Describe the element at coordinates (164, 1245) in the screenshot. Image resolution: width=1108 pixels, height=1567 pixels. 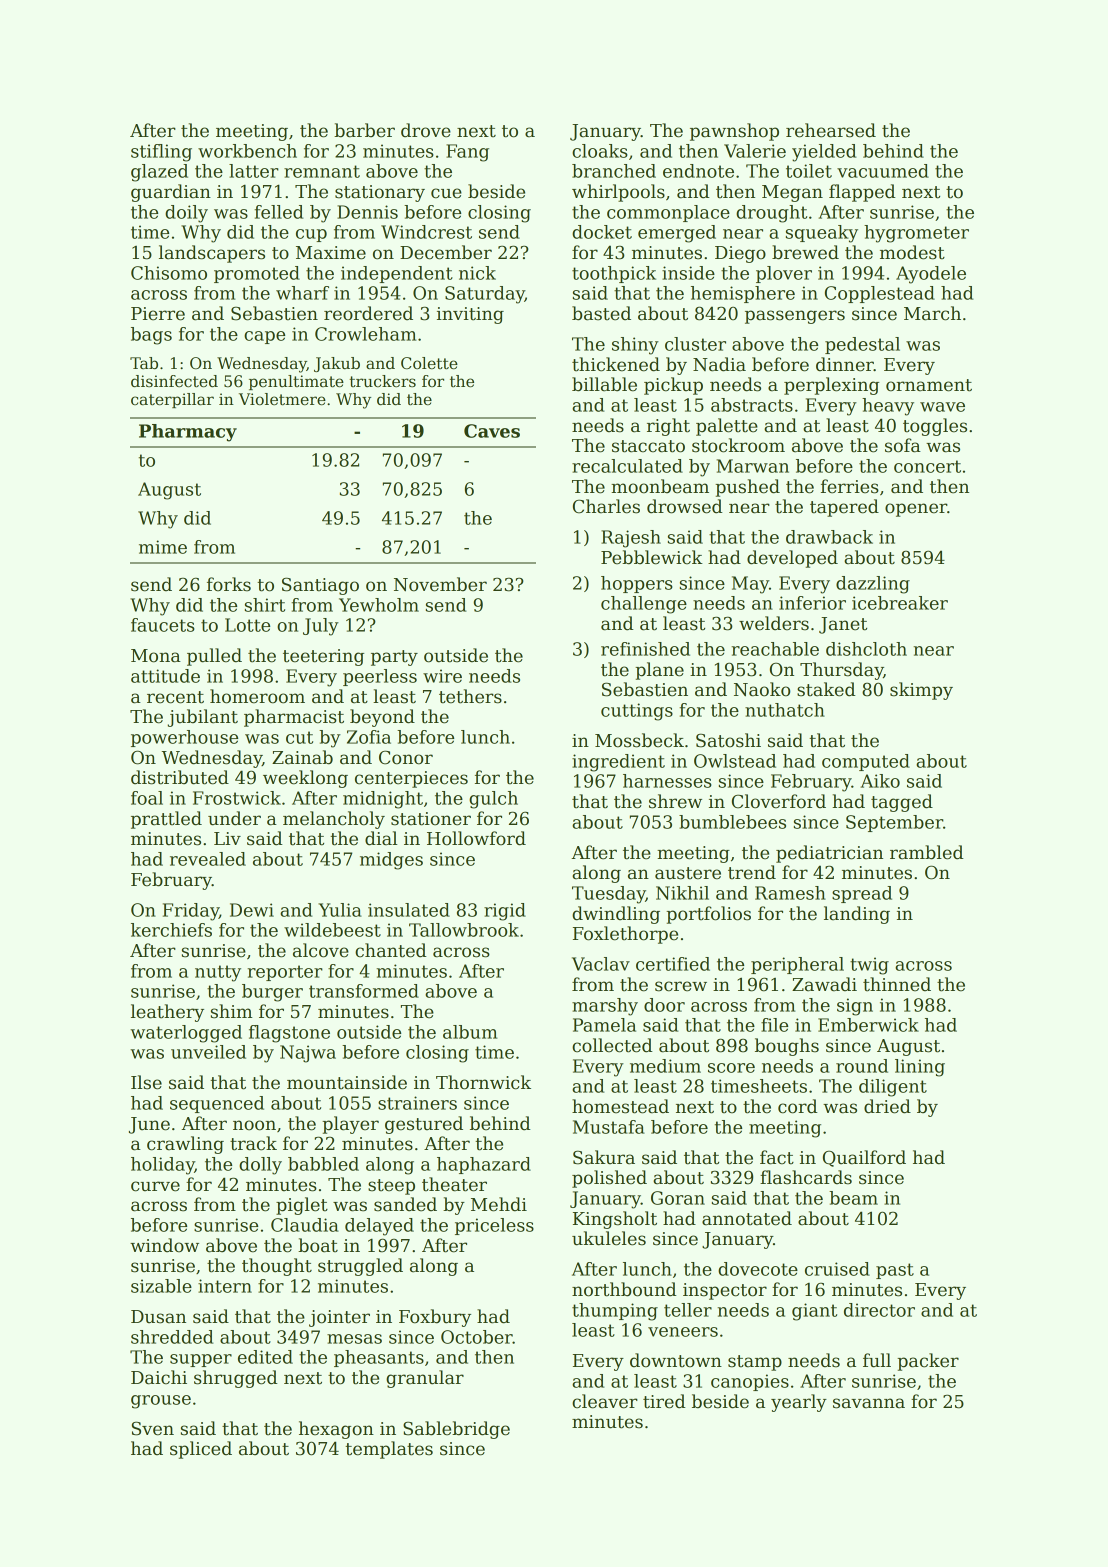
I see `window` at that location.
